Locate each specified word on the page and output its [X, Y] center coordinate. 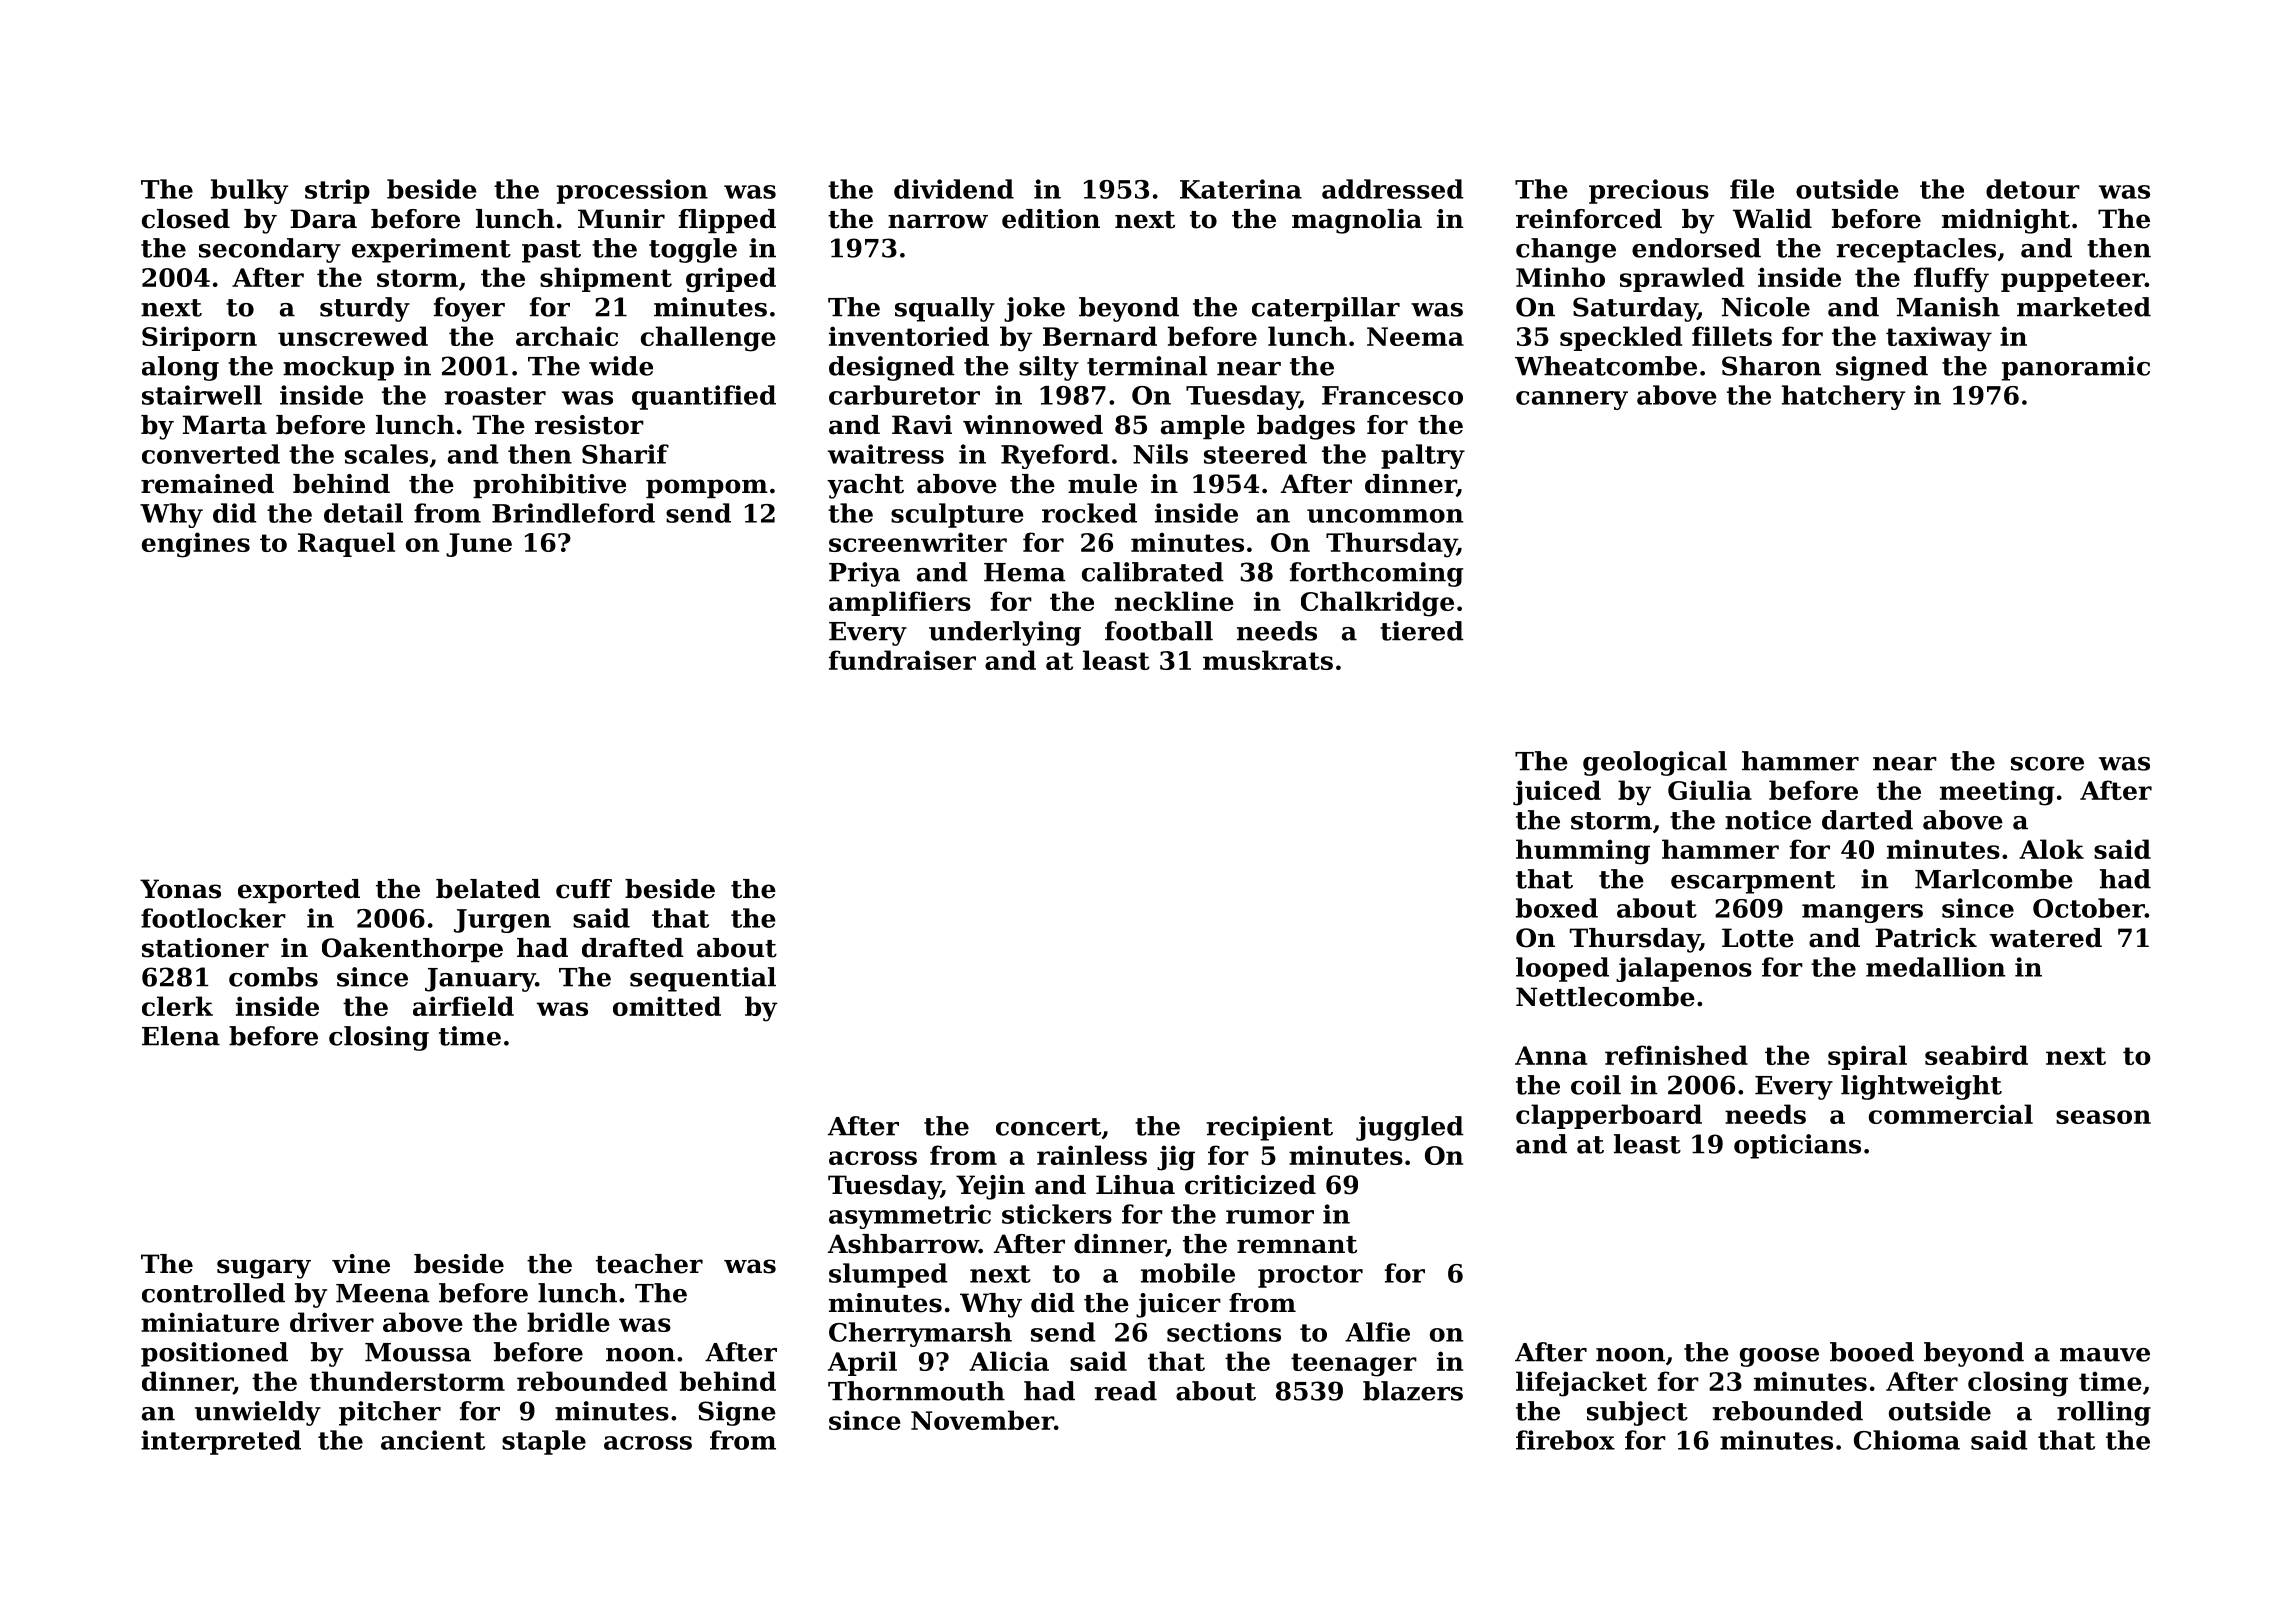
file [1752, 189]
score [2047, 764]
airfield [463, 1006]
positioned [214, 1354]
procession [632, 191]
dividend [954, 189]
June [479, 545]
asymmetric [910, 1216]
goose [1779, 1357]
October [2089, 908]
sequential [703, 979]
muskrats [1268, 660]
